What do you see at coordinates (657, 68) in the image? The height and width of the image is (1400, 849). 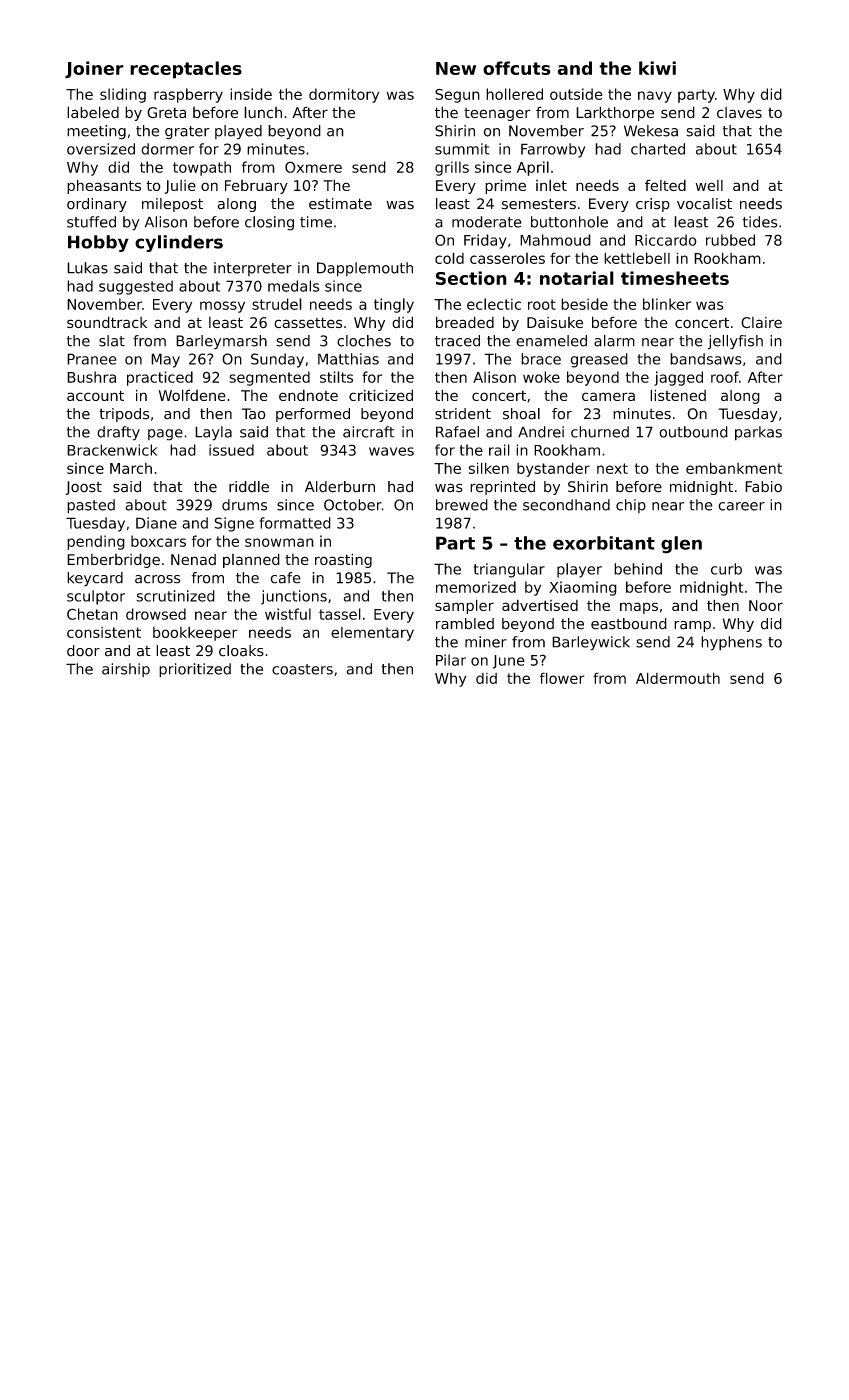 I see `kiwi` at bounding box center [657, 68].
